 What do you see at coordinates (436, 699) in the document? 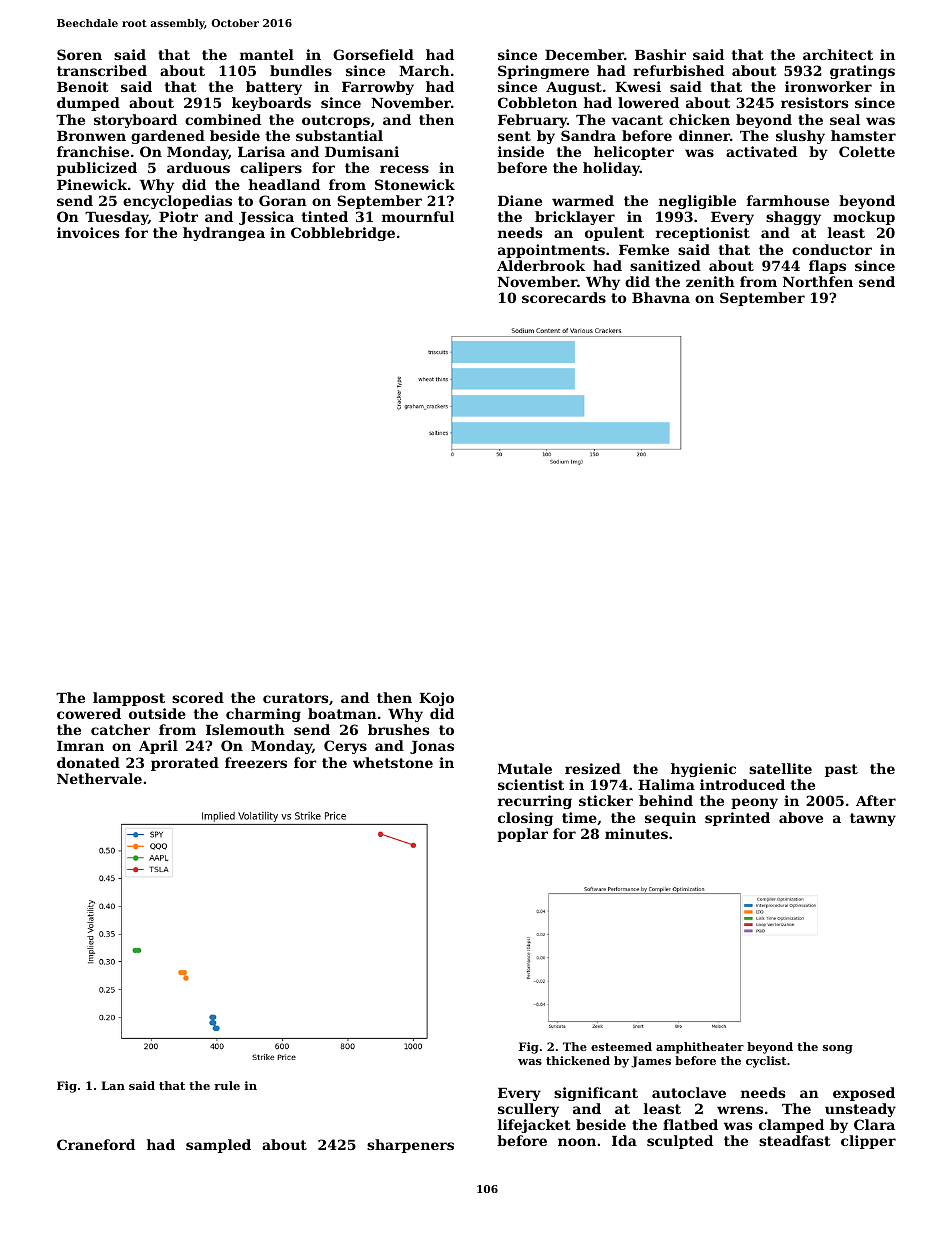
I see `Kojo` at bounding box center [436, 699].
